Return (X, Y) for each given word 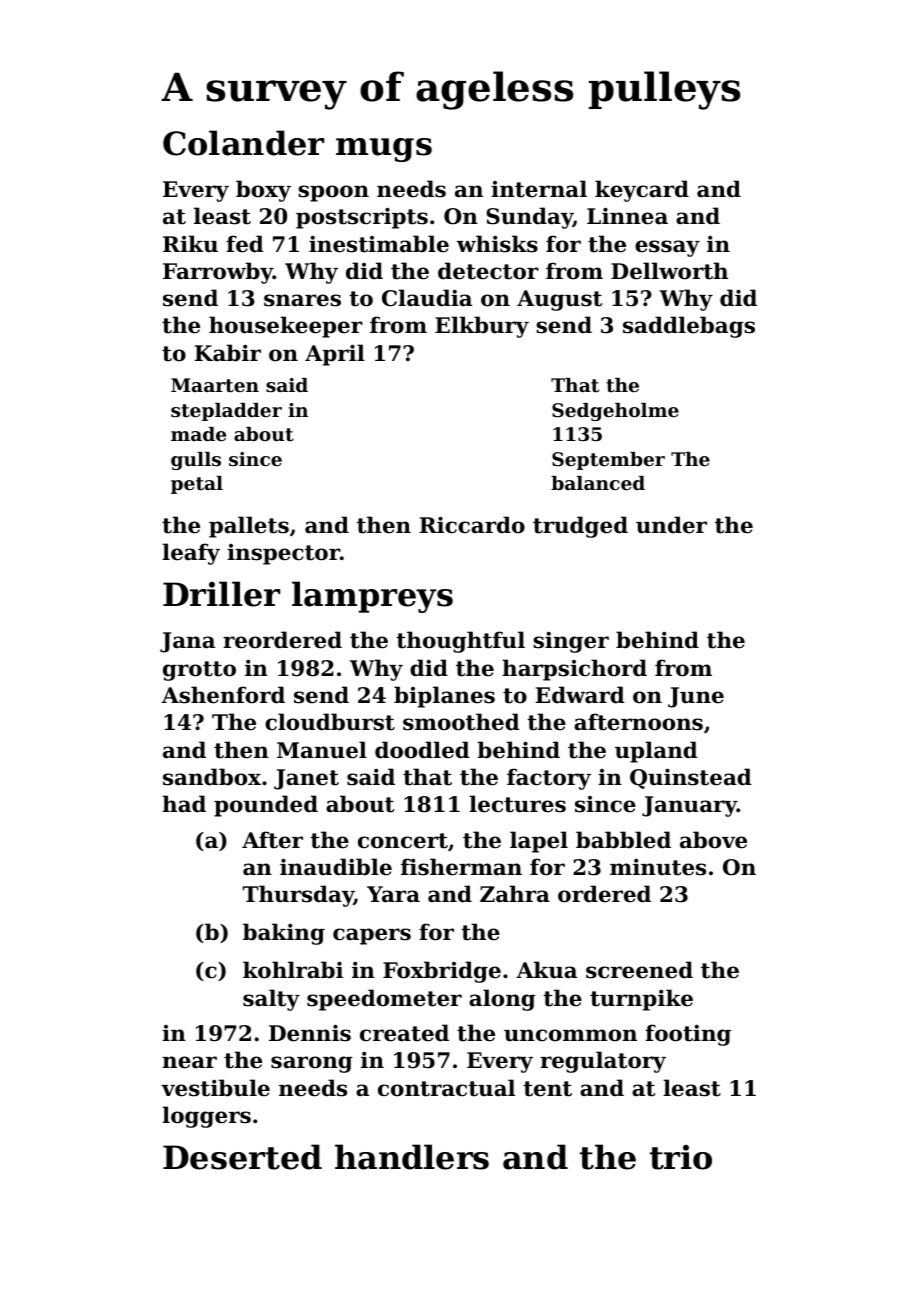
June (696, 697)
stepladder (226, 412)
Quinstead (691, 778)
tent (548, 1089)
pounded (266, 806)
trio (681, 1157)
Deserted (242, 1157)
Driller (221, 594)
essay (667, 248)
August (559, 300)
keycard (642, 191)
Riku (190, 244)
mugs (384, 150)
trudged (580, 527)
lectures (517, 804)
